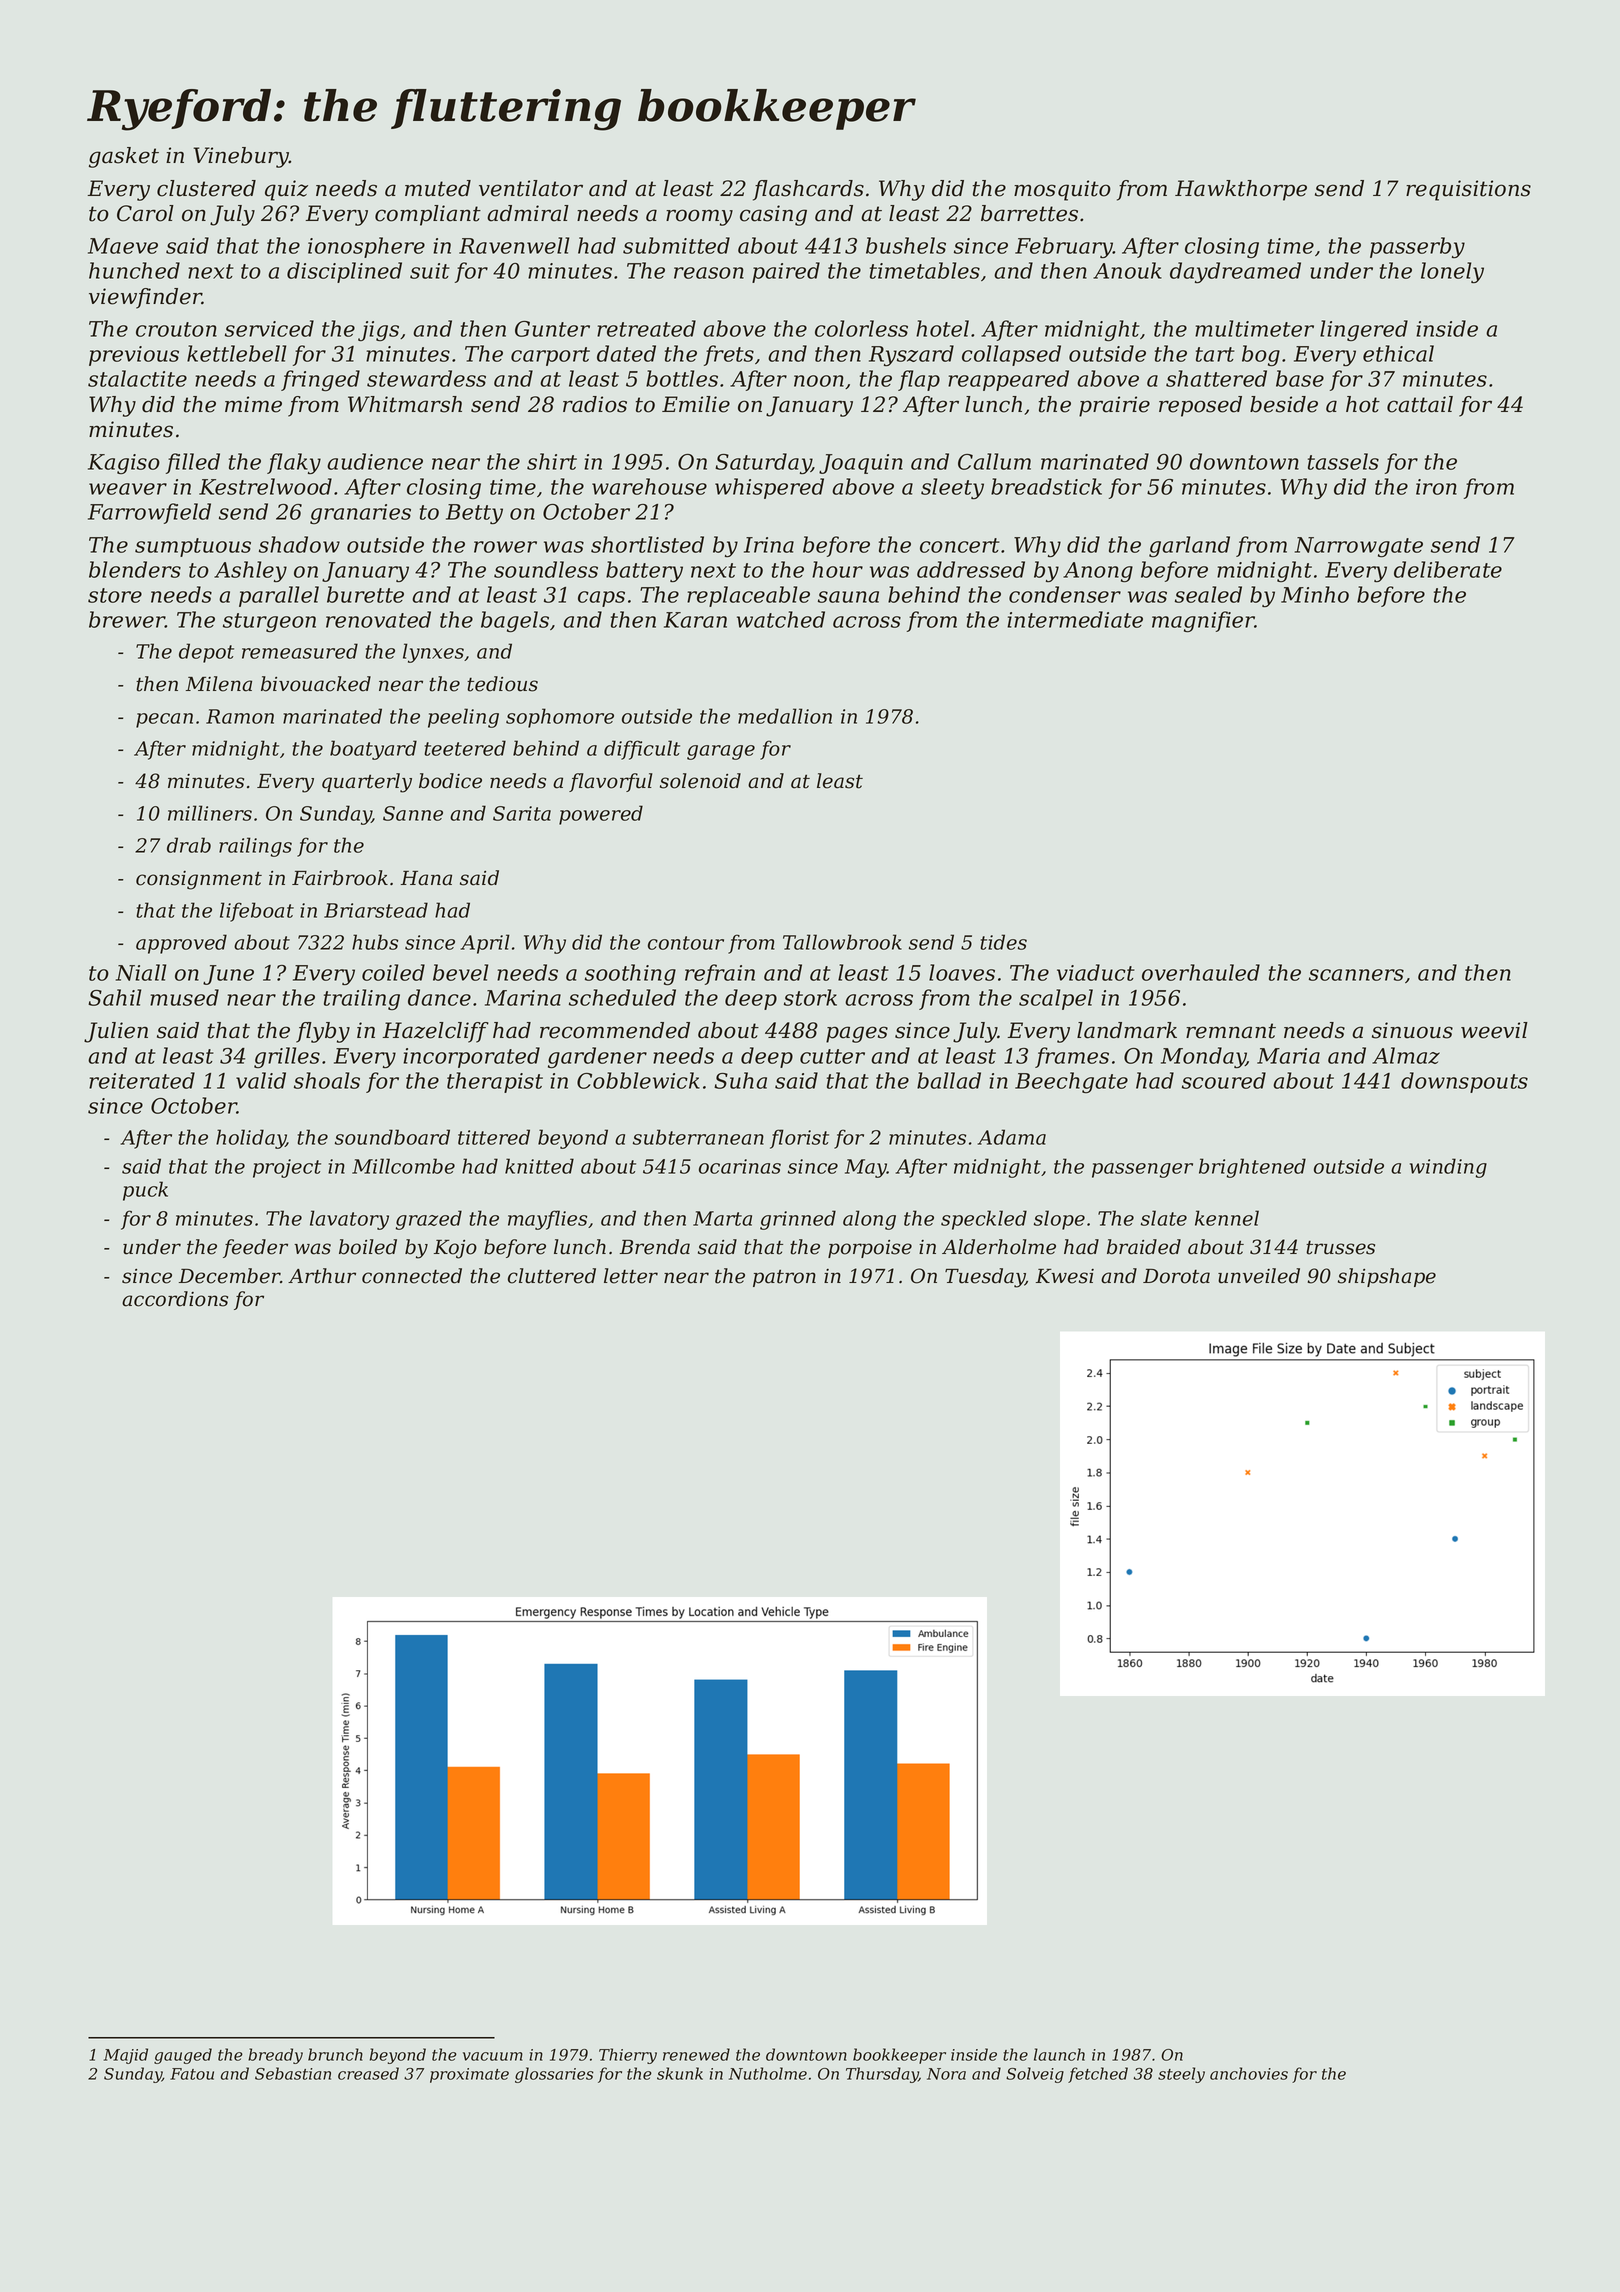 This screenshot has height=2292, width=1620. What do you see at coordinates (116, 1032) in the screenshot?
I see `Julien` at bounding box center [116, 1032].
